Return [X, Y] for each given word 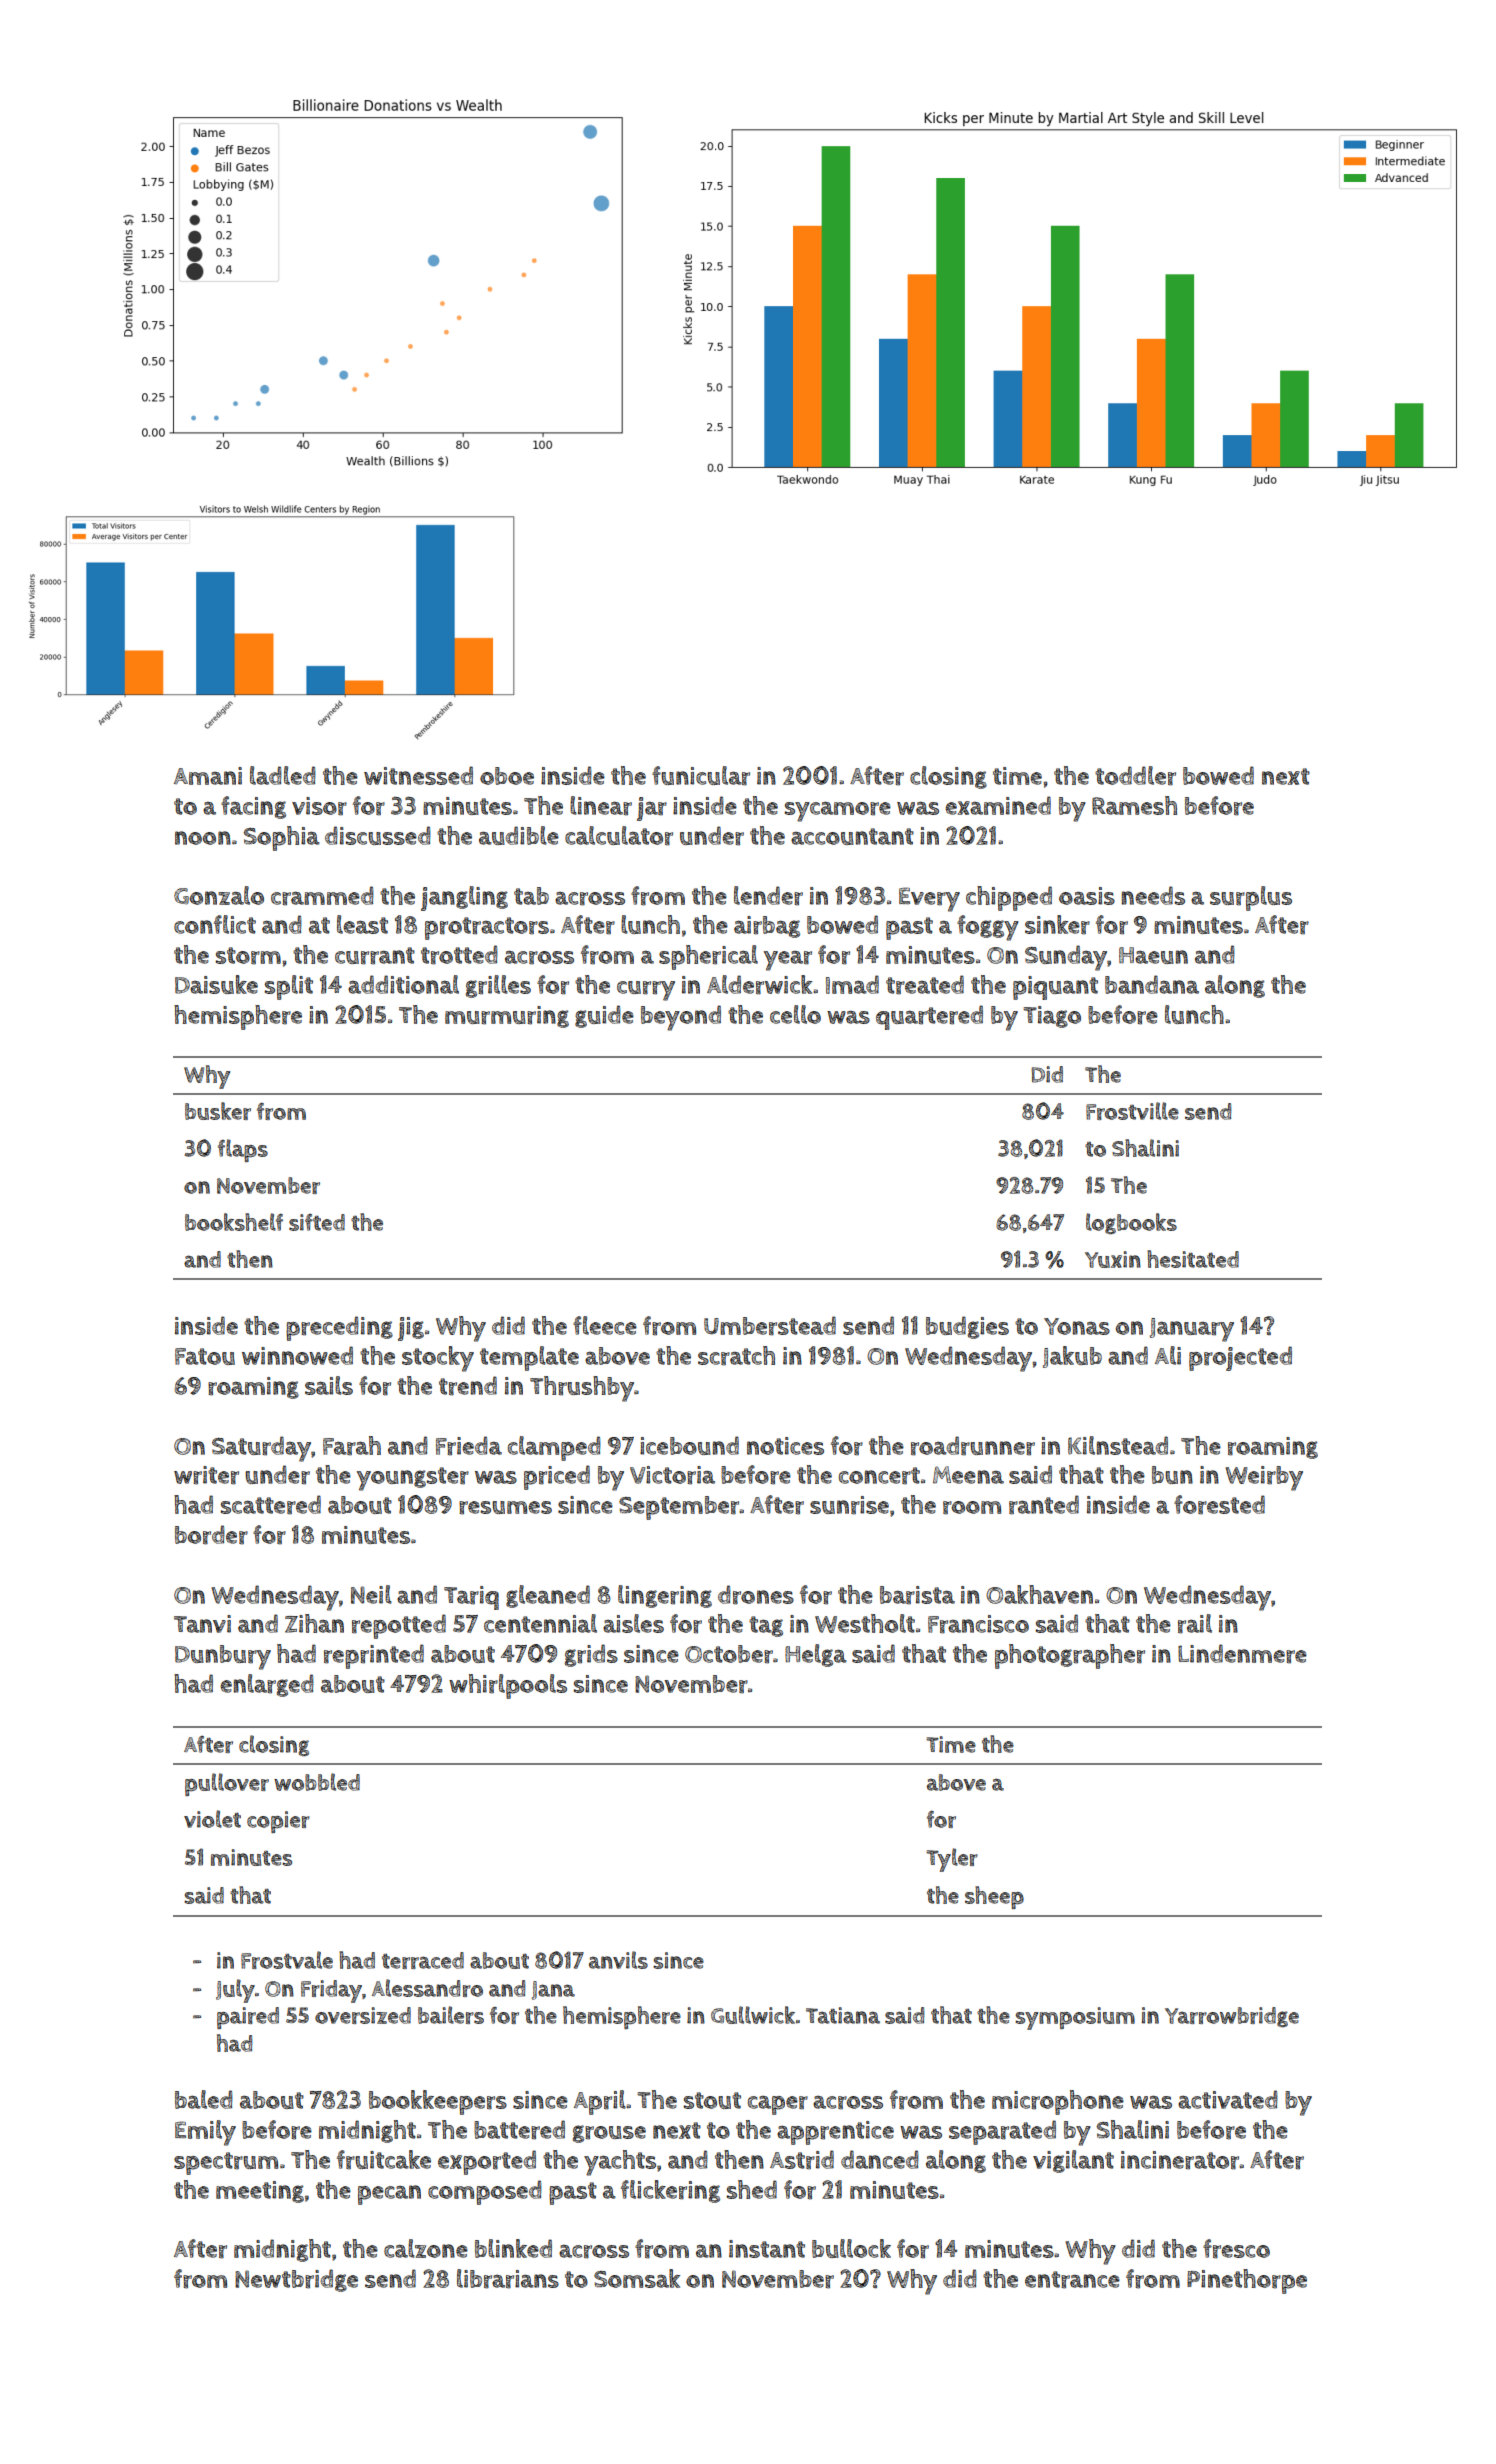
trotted [459, 955]
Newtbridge [296, 2280]
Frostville [1132, 1111]
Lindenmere [1242, 1654]
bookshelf [234, 1222]
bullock [851, 2248]
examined [998, 805]
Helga [816, 1655]
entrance [1072, 2280]
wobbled [317, 1782]
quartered [929, 1017]
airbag [767, 927]
